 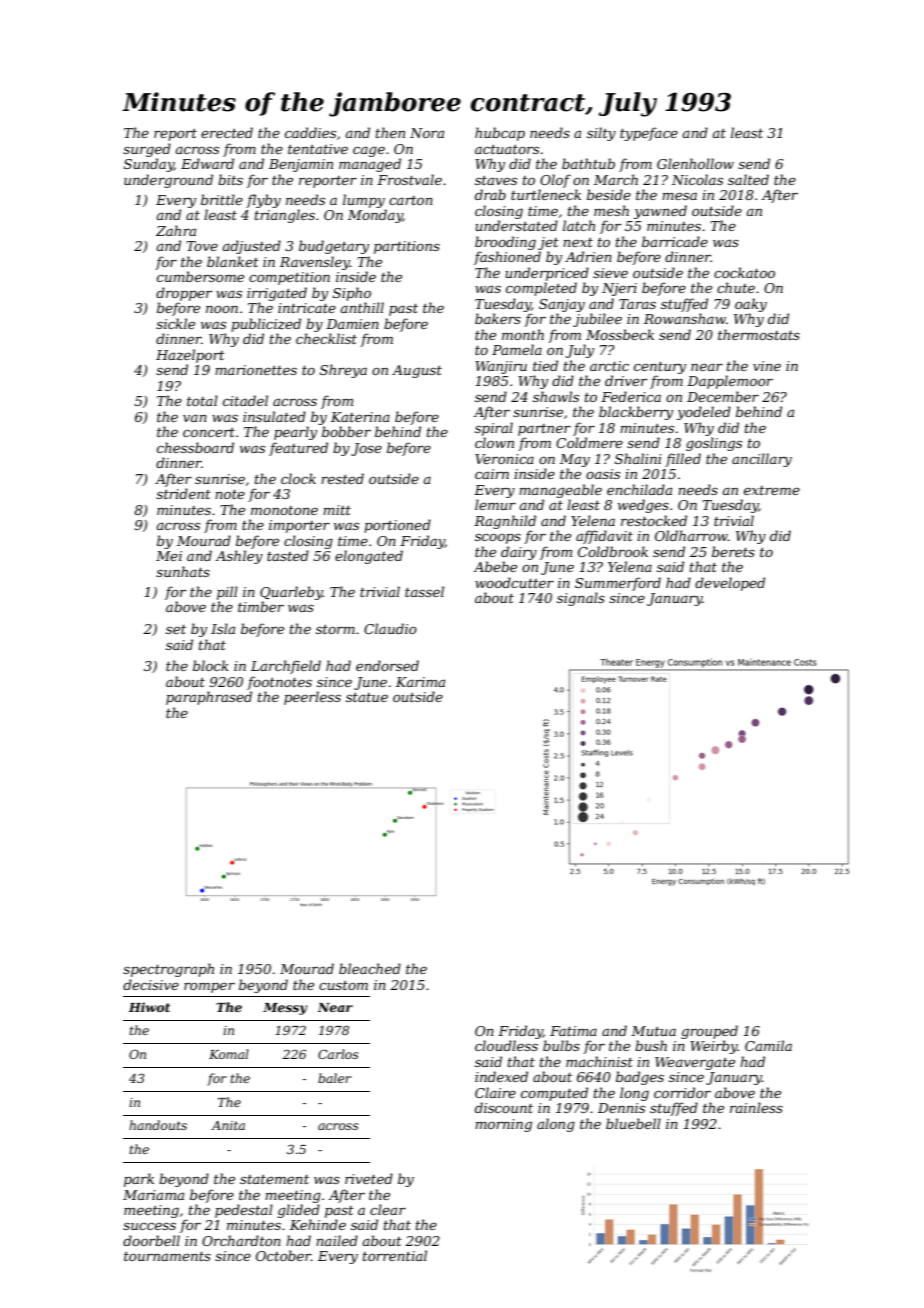 I want to click on chessboard, so click(x=195, y=447).
